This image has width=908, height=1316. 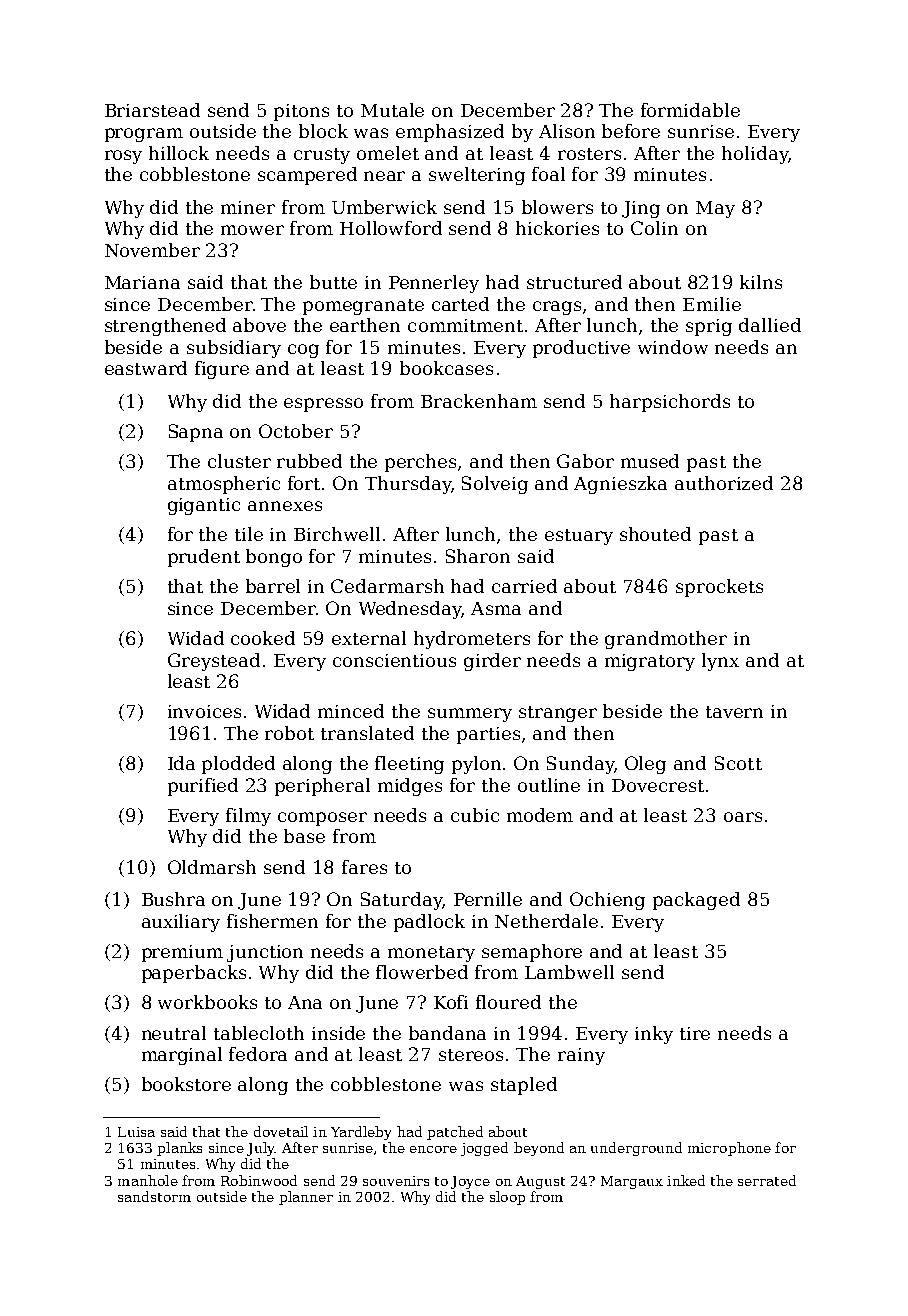 I want to click on Briarstead, so click(x=152, y=110).
